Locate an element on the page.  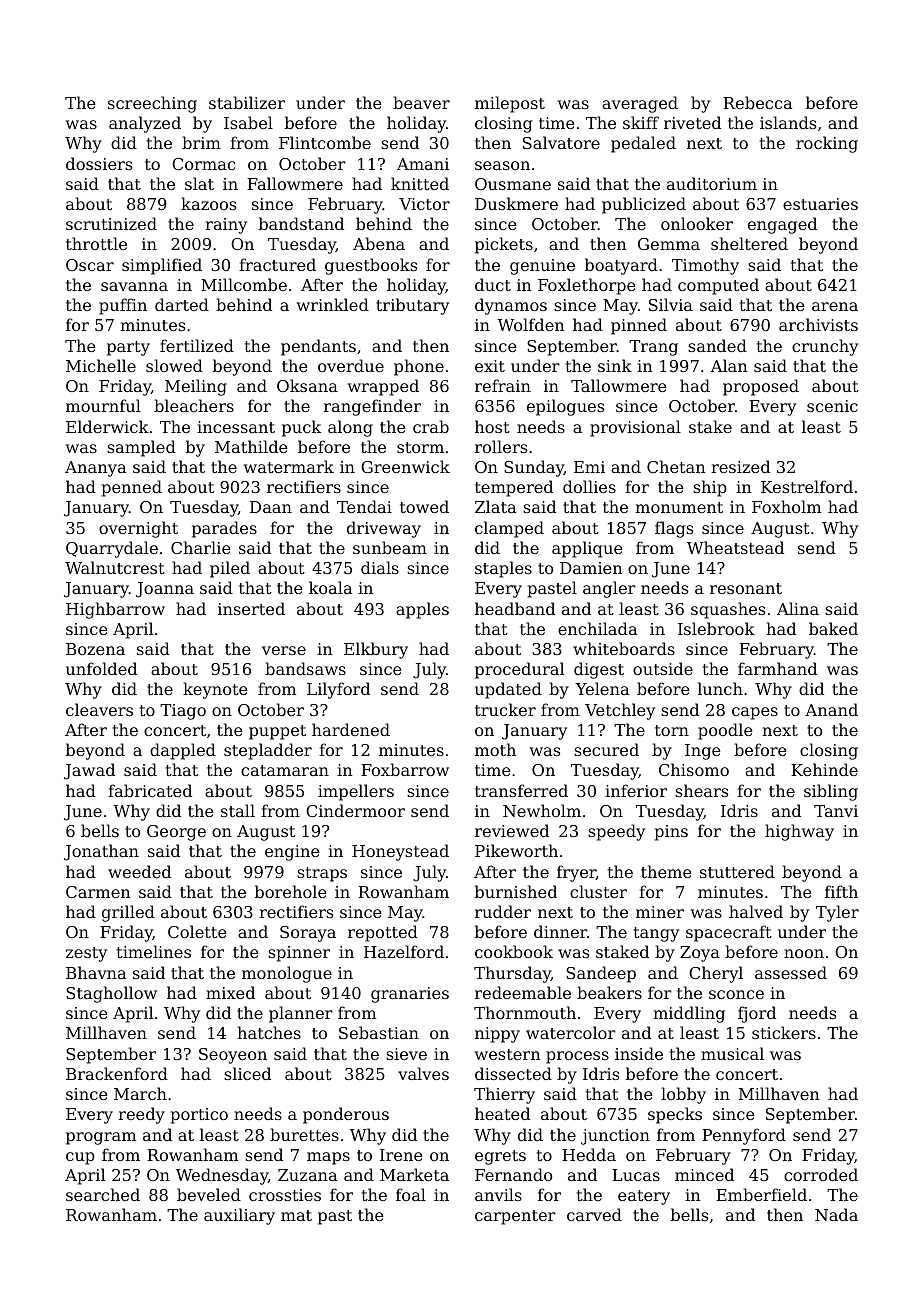
tributary is located at coordinates (412, 306).
